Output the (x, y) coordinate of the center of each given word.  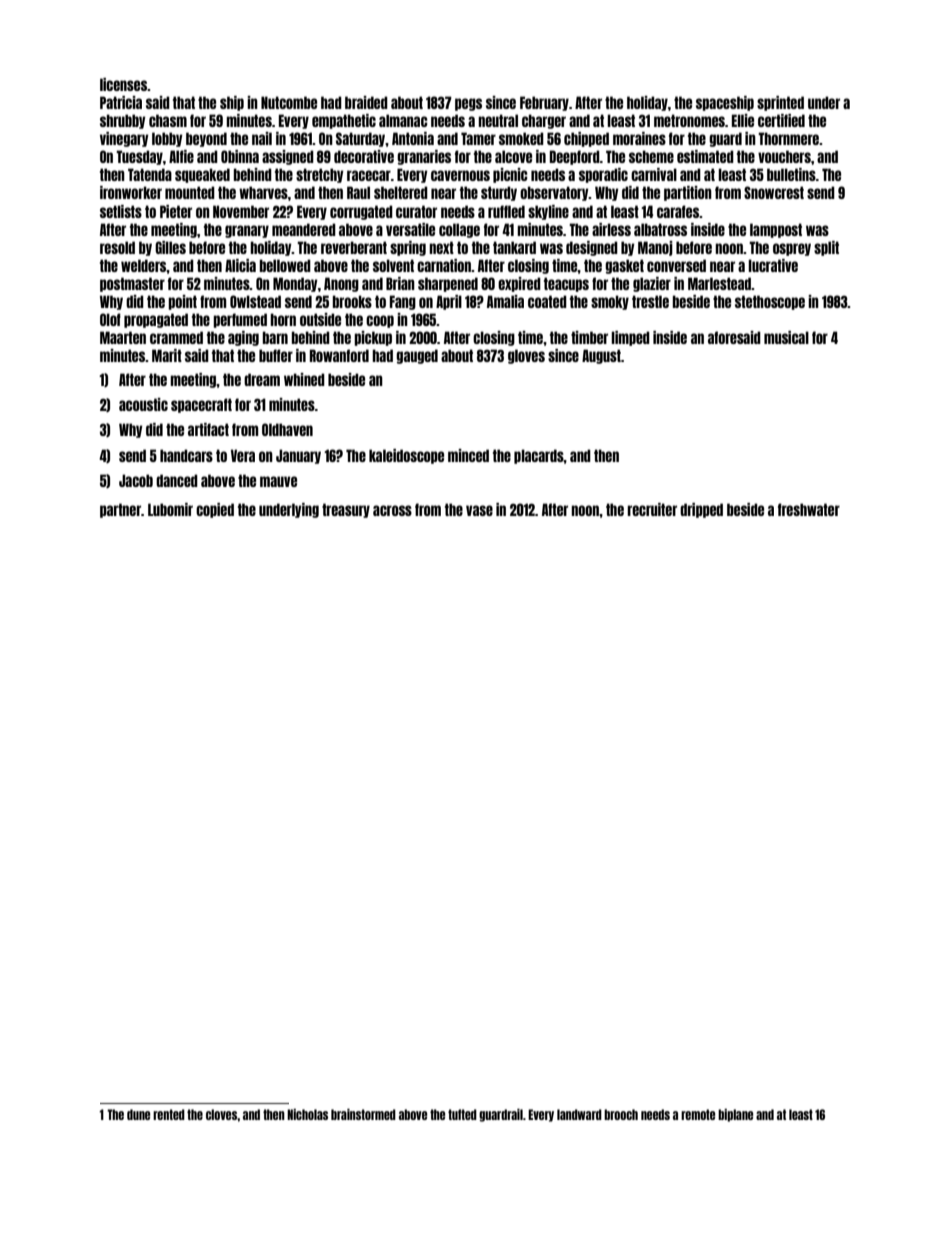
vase (479, 510)
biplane (735, 1115)
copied (215, 510)
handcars (186, 455)
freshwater (809, 509)
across (392, 510)
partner (120, 510)
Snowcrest (774, 192)
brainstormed (363, 1114)
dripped (701, 510)
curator (416, 211)
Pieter (176, 211)
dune (138, 1114)
